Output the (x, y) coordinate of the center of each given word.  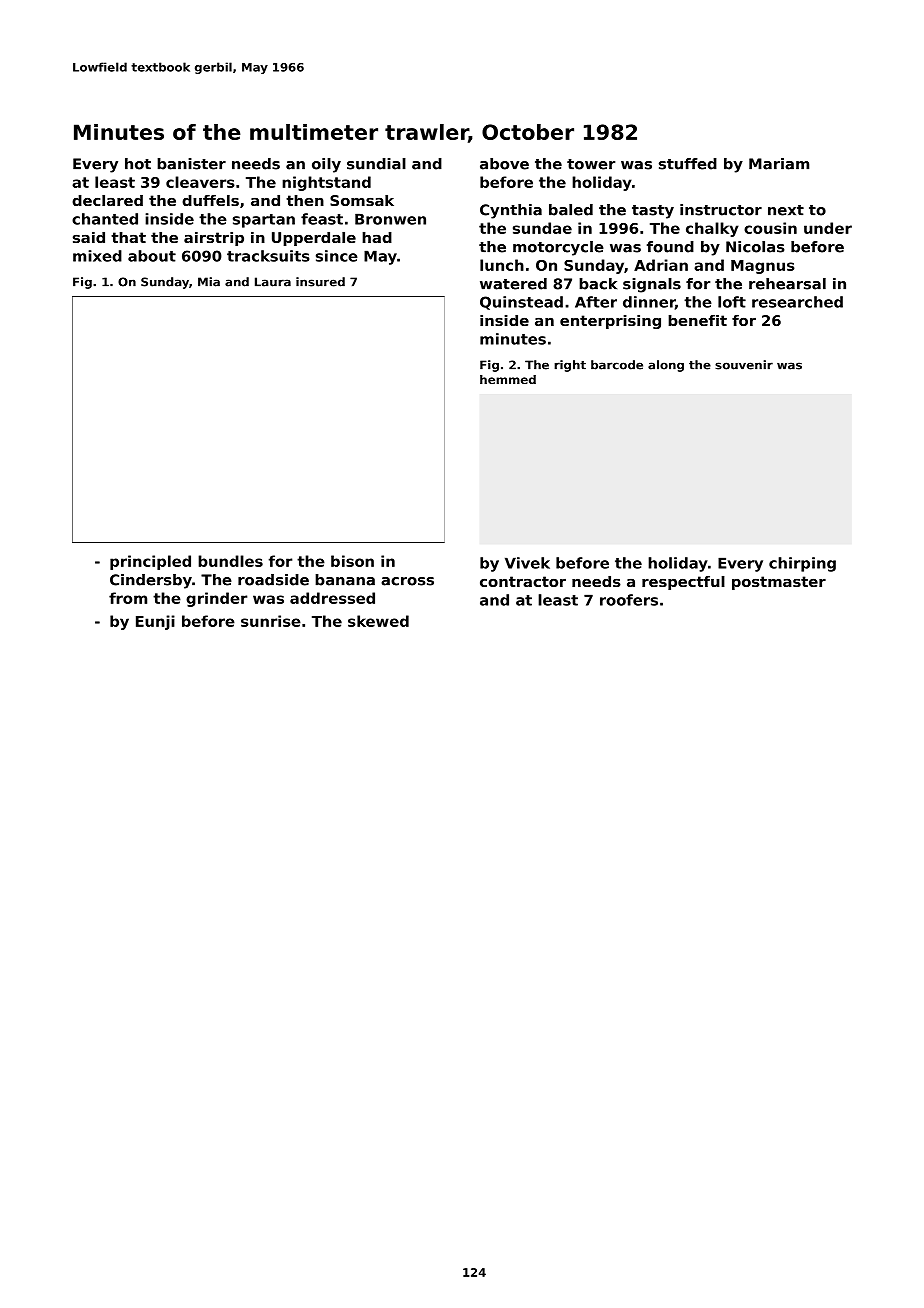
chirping (802, 564)
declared (107, 200)
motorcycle (558, 248)
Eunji (155, 622)
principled (150, 562)
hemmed (508, 379)
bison (352, 561)
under (828, 228)
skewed (378, 621)
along (666, 366)
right (570, 366)
